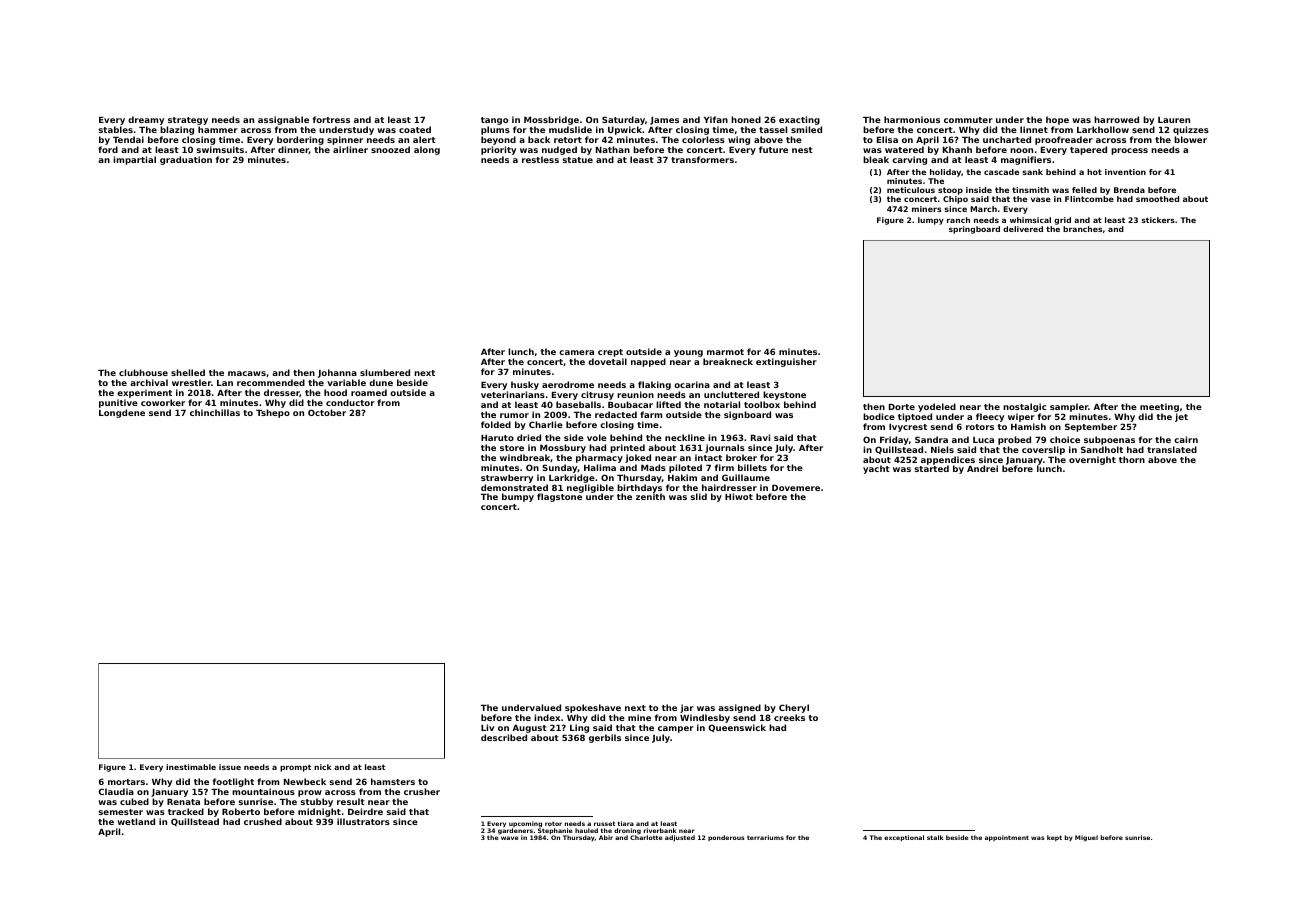 The image size is (1308, 924). Describe the element at coordinates (937, 407) in the screenshot. I see `yodeled` at that location.
